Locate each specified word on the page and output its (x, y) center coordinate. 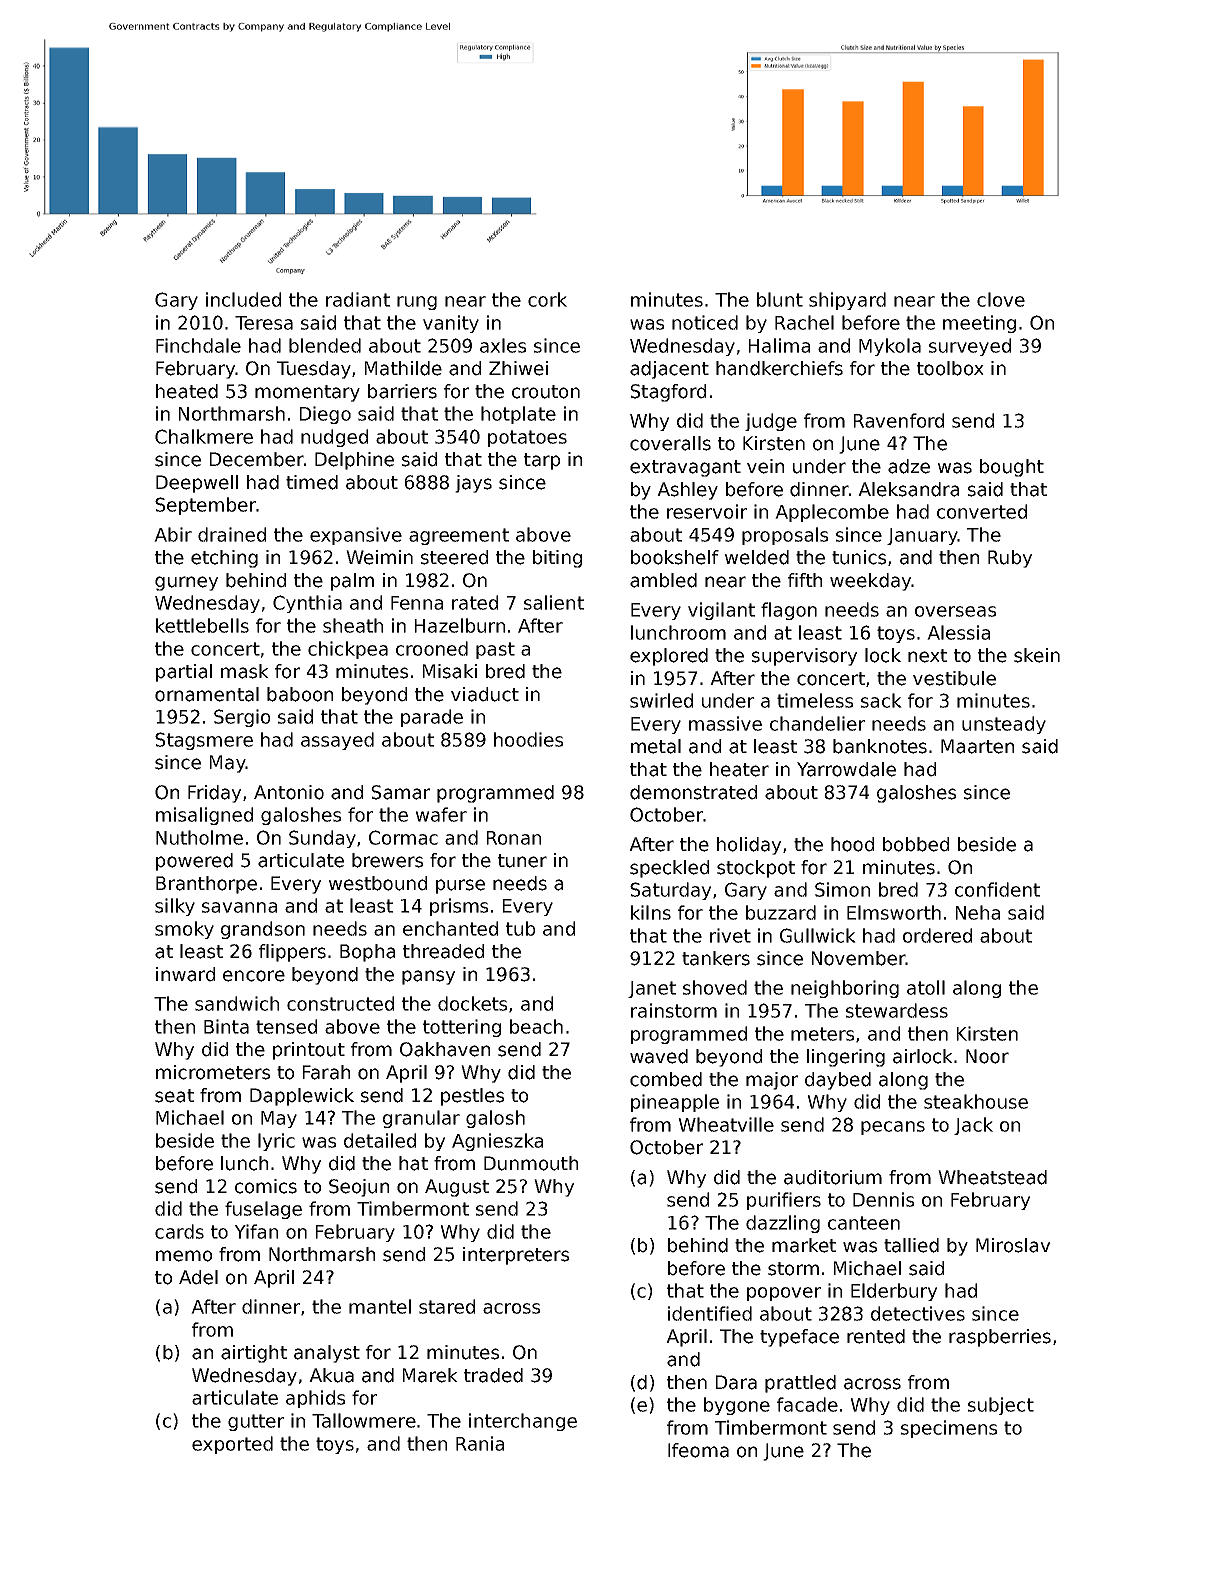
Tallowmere (364, 1420)
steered (454, 557)
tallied (911, 1245)
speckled (669, 869)
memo (184, 1256)
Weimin (379, 557)
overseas (955, 611)
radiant (358, 299)
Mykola (890, 347)
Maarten (977, 746)
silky (175, 907)
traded (493, 1375)
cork (547, 299)
